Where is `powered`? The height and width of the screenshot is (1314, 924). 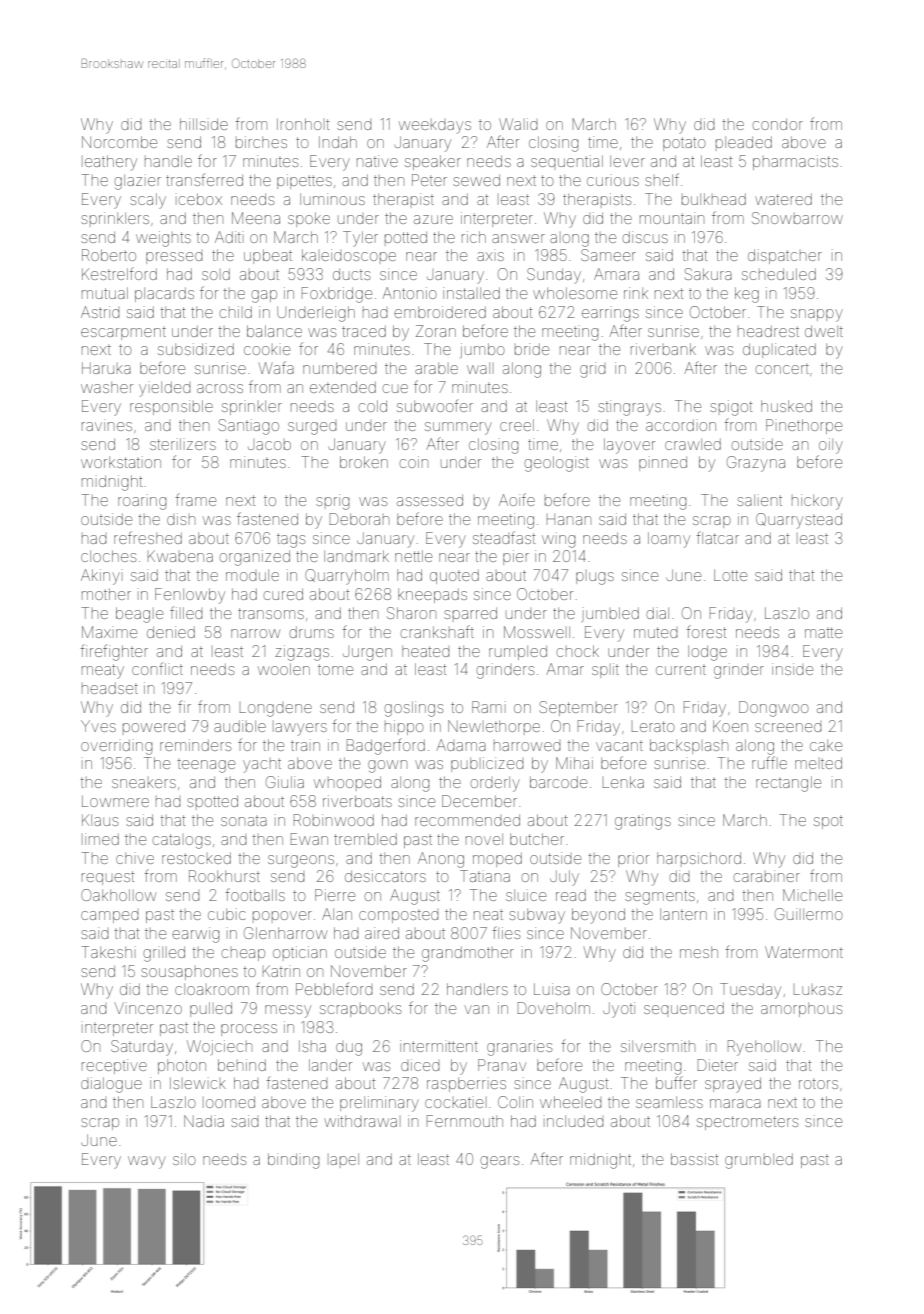
powered is located at coordinates (154, 726).
